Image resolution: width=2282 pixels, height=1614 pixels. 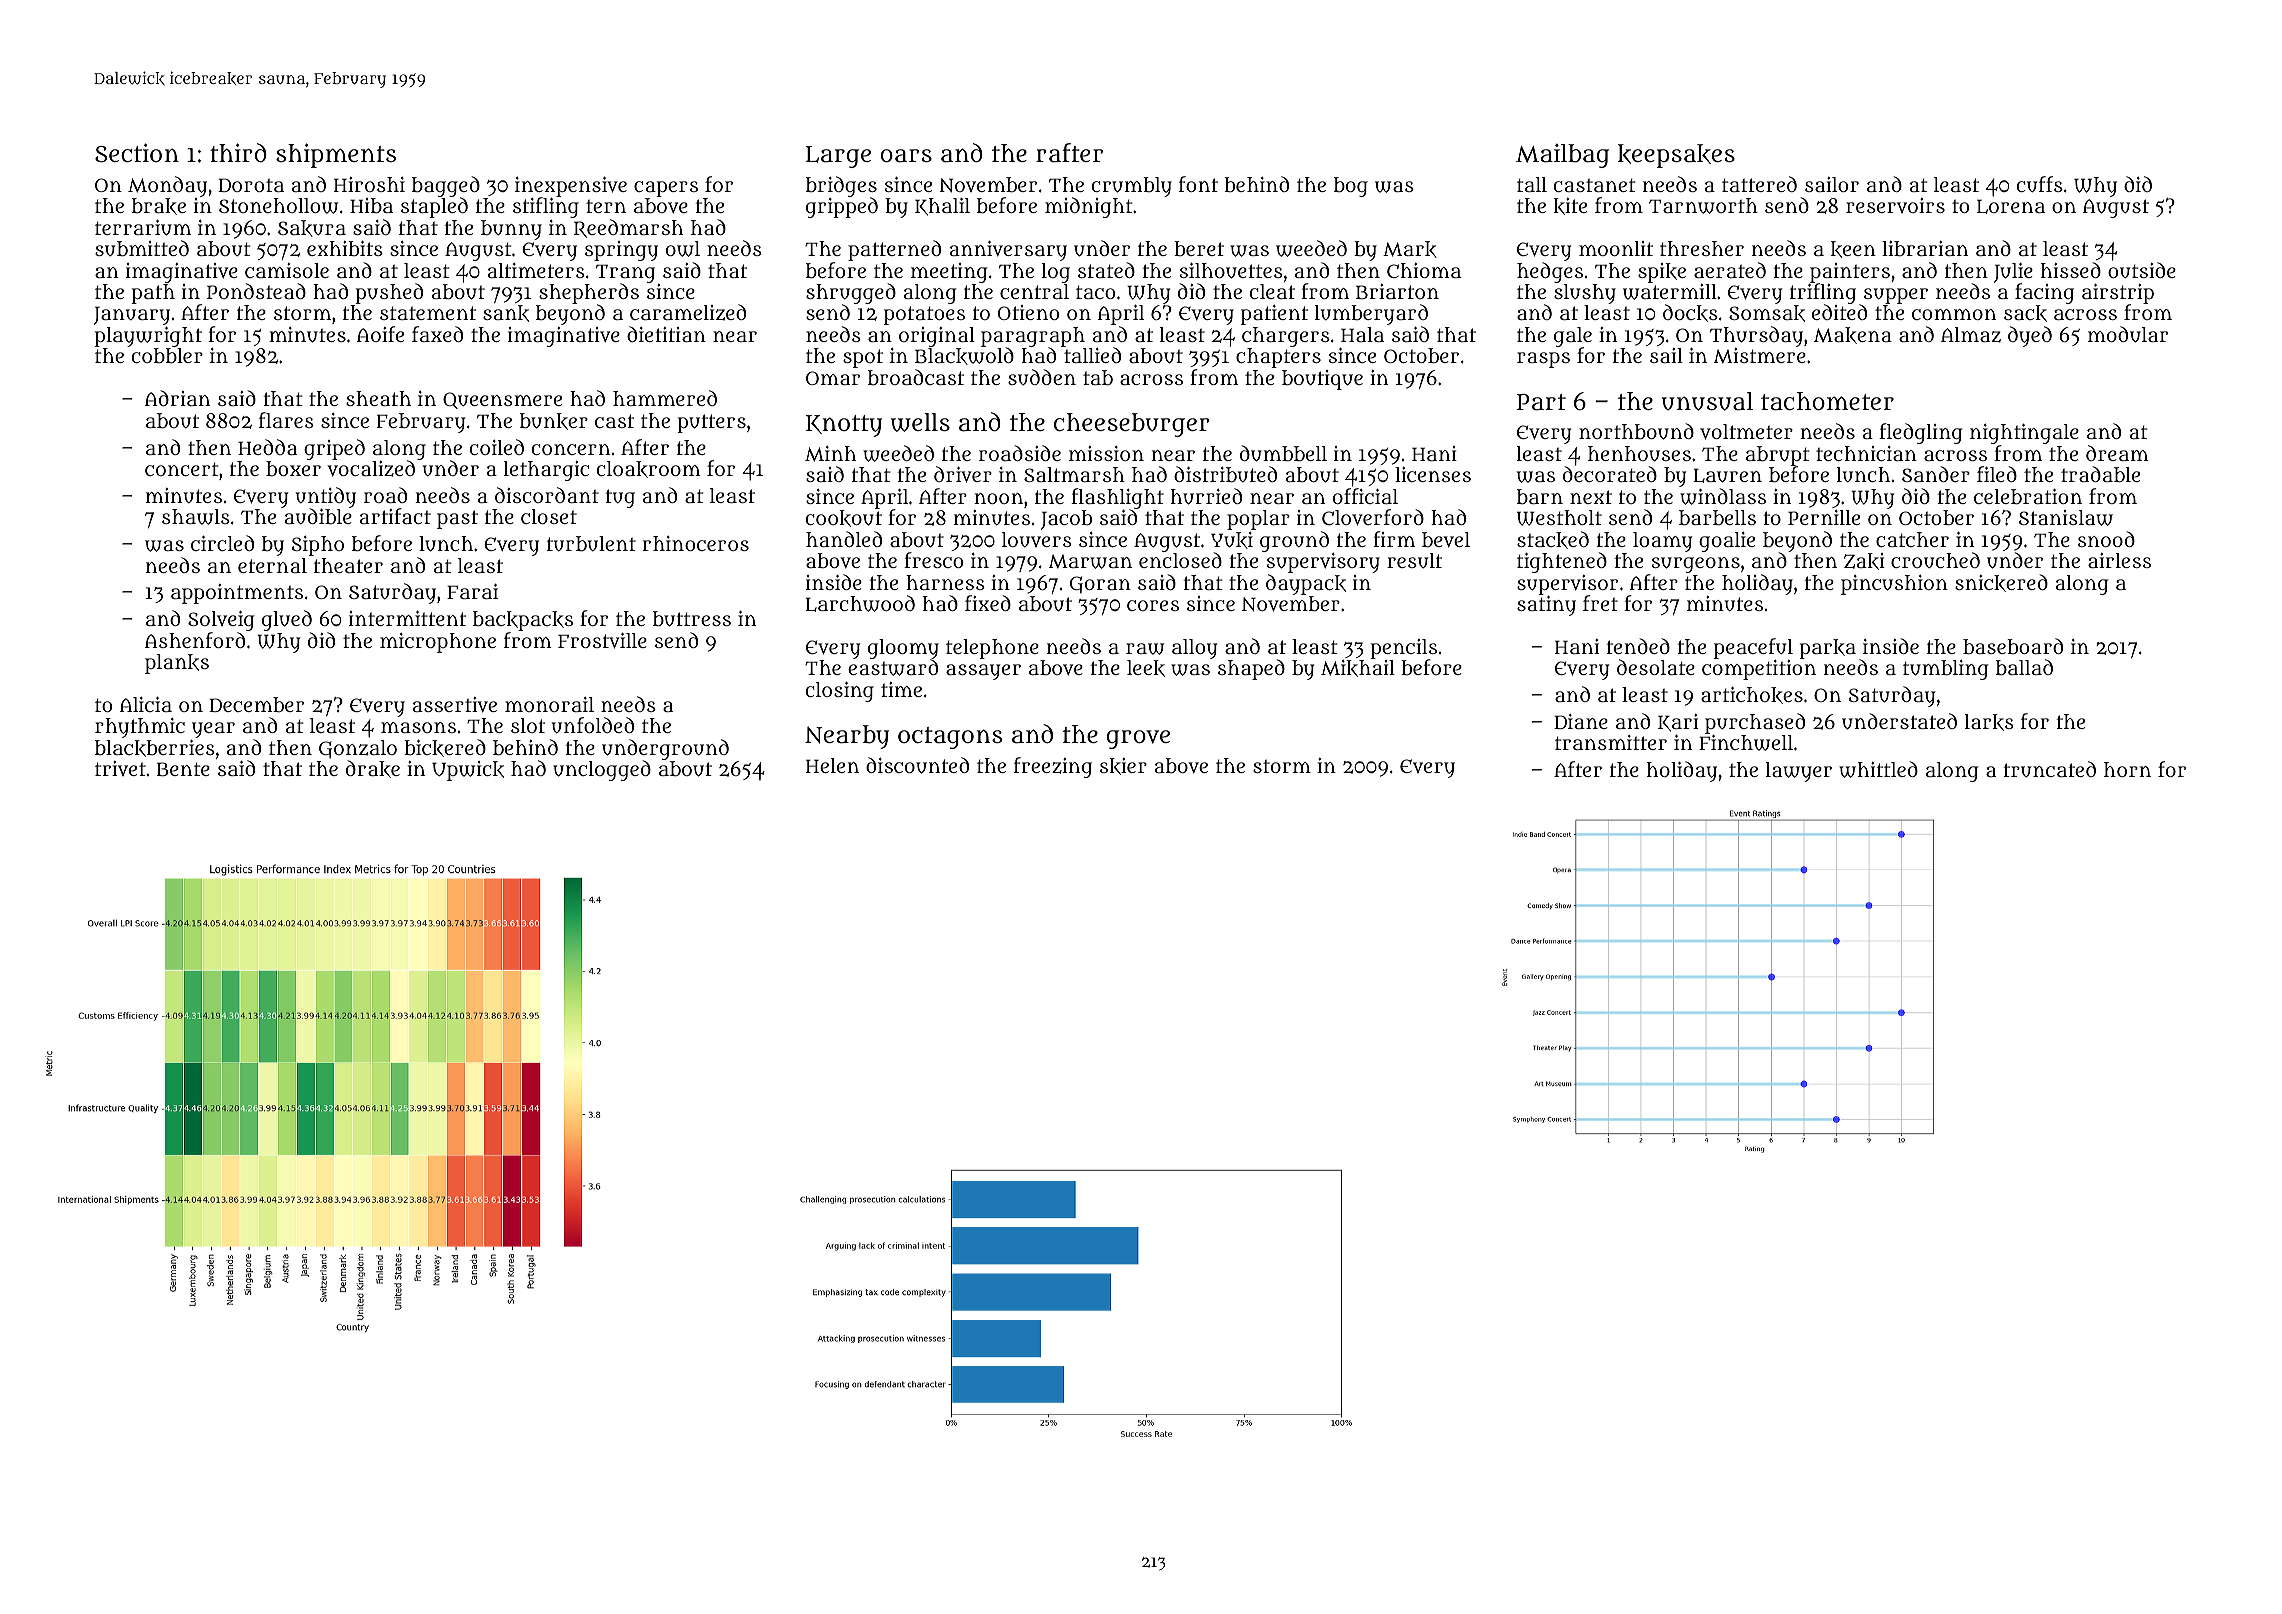 I want to click on putters, so click(x=712, y=423).
